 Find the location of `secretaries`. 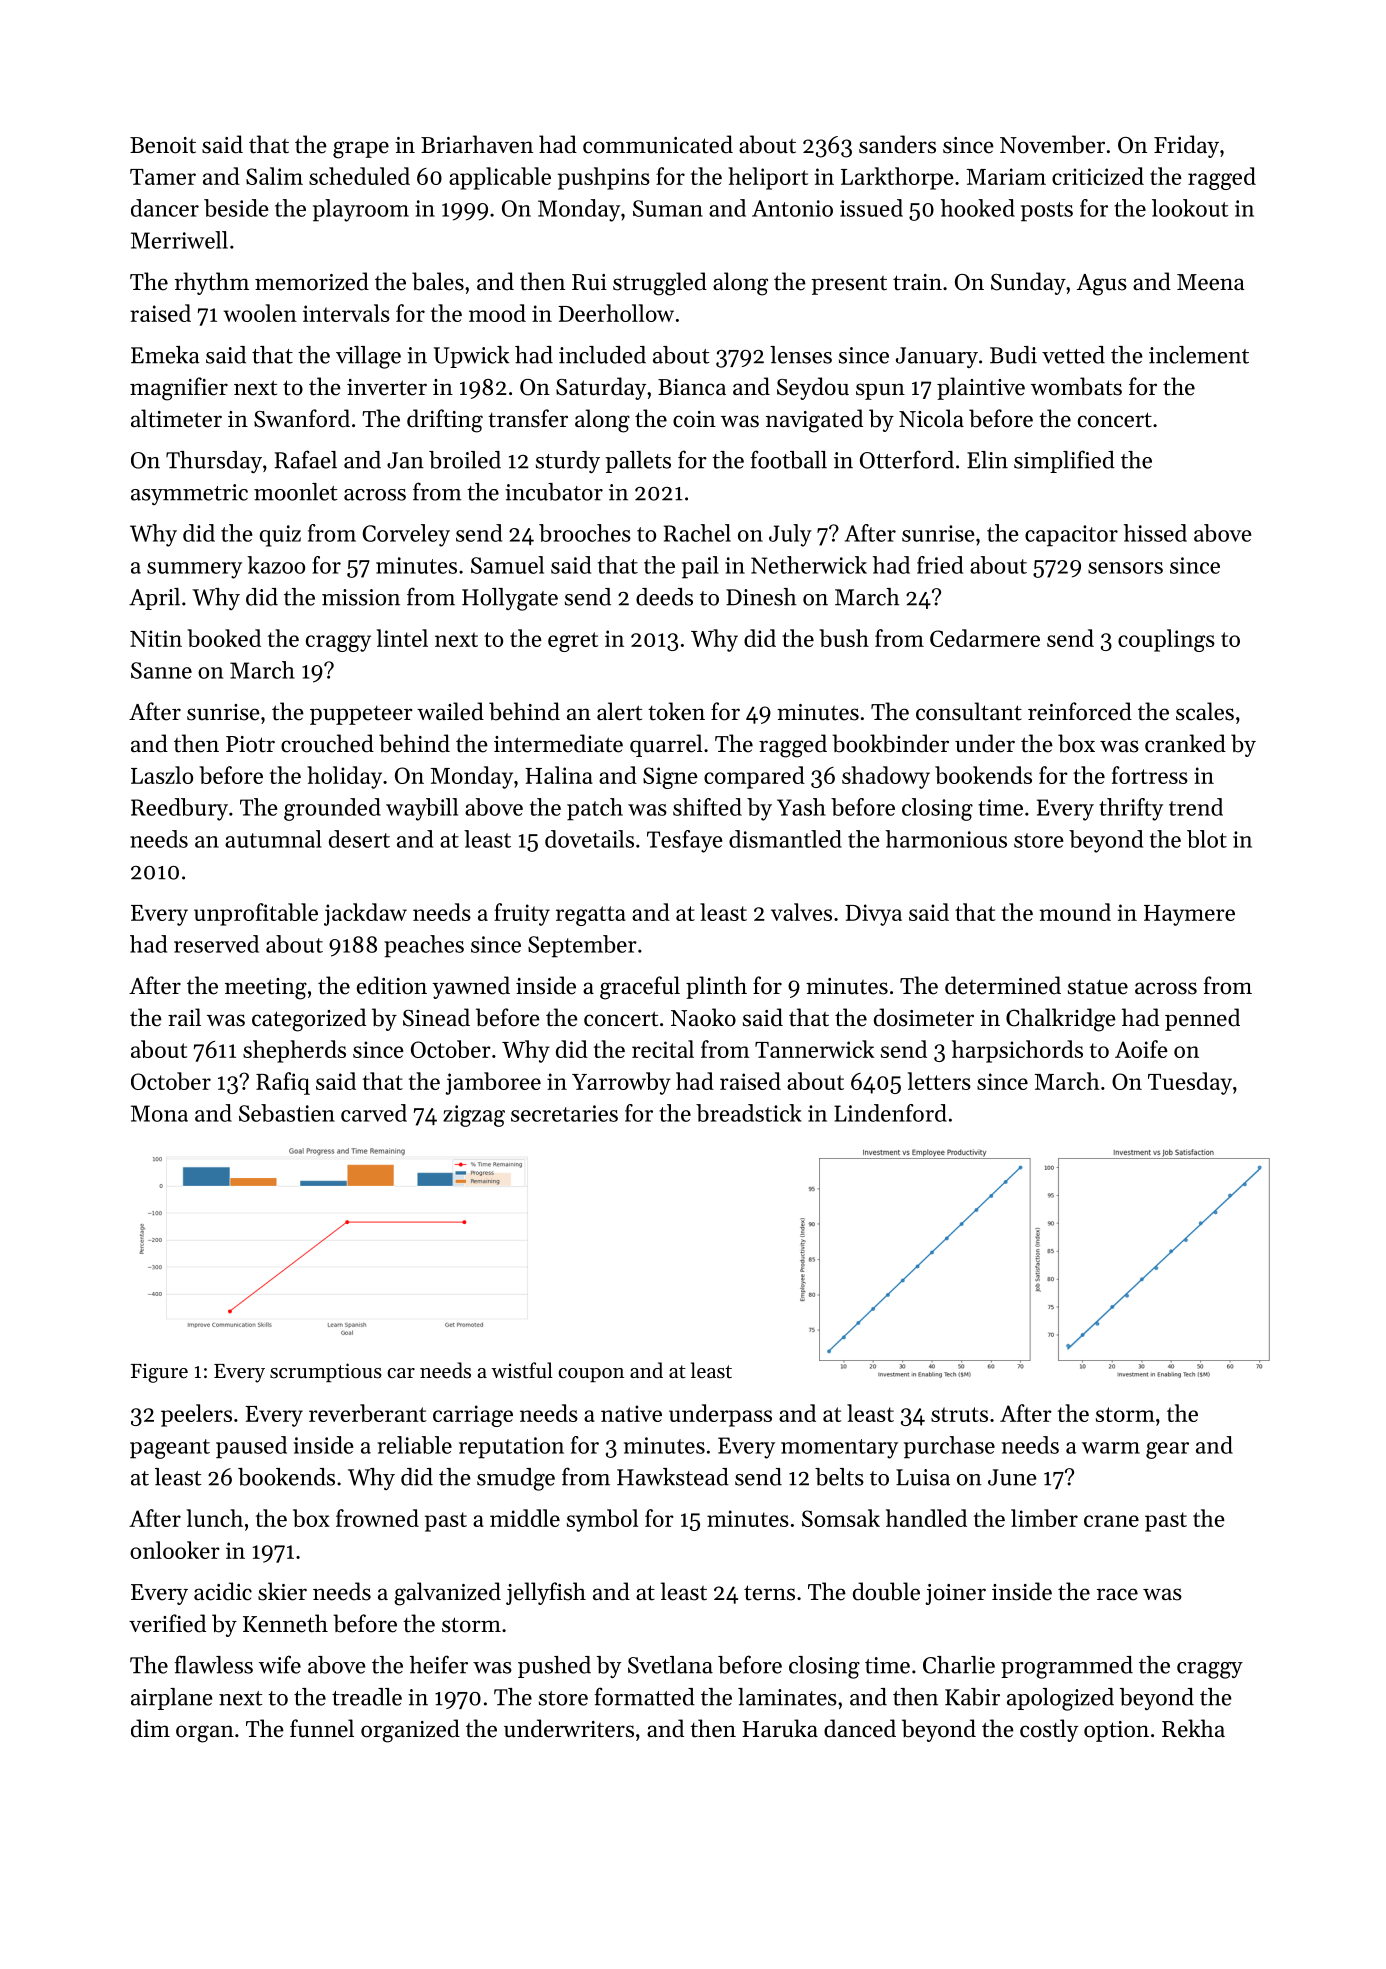

secretaries is located at coordinates (564, 1113).
